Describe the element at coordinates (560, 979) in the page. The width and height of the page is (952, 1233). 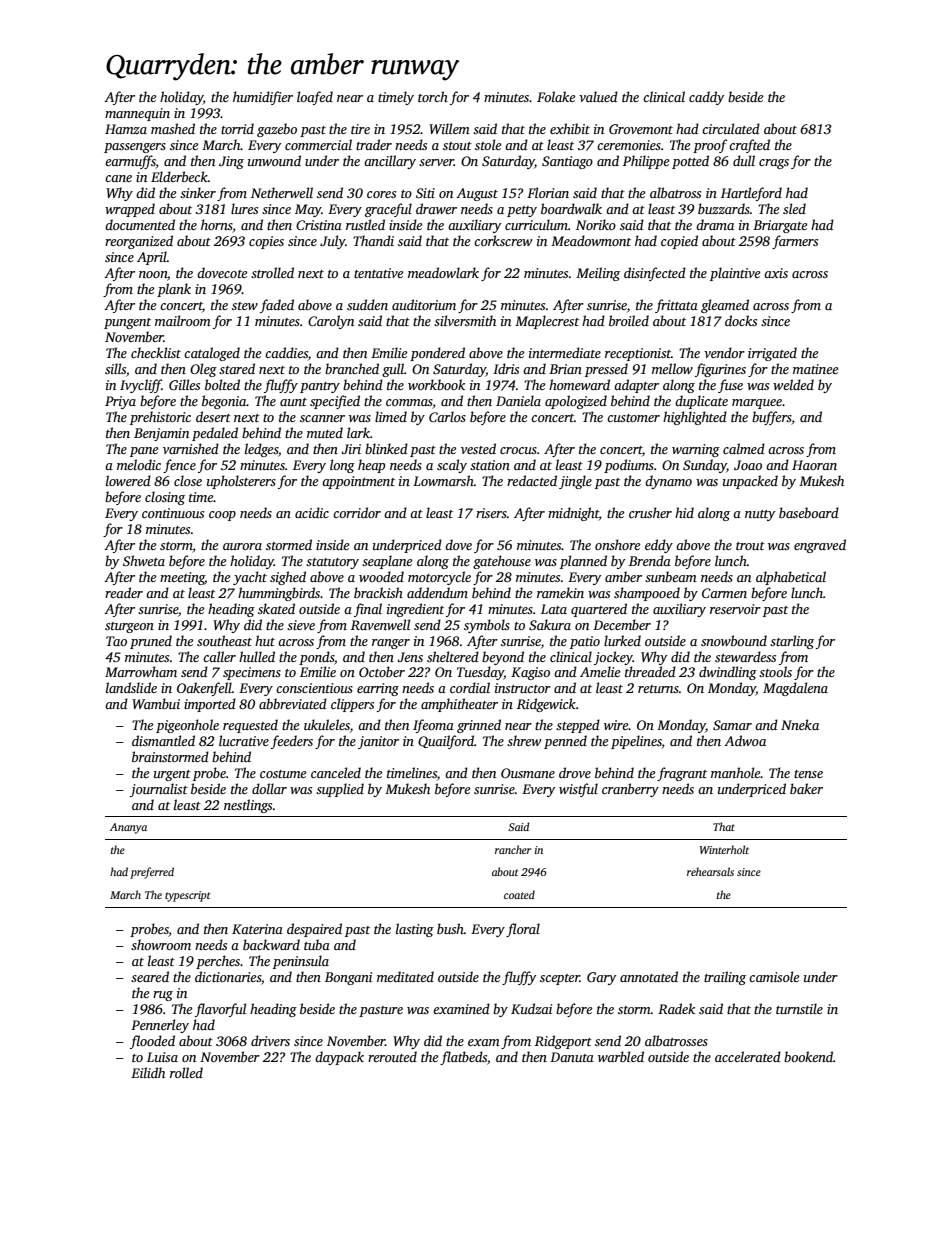
I see `scepter` at that location.
